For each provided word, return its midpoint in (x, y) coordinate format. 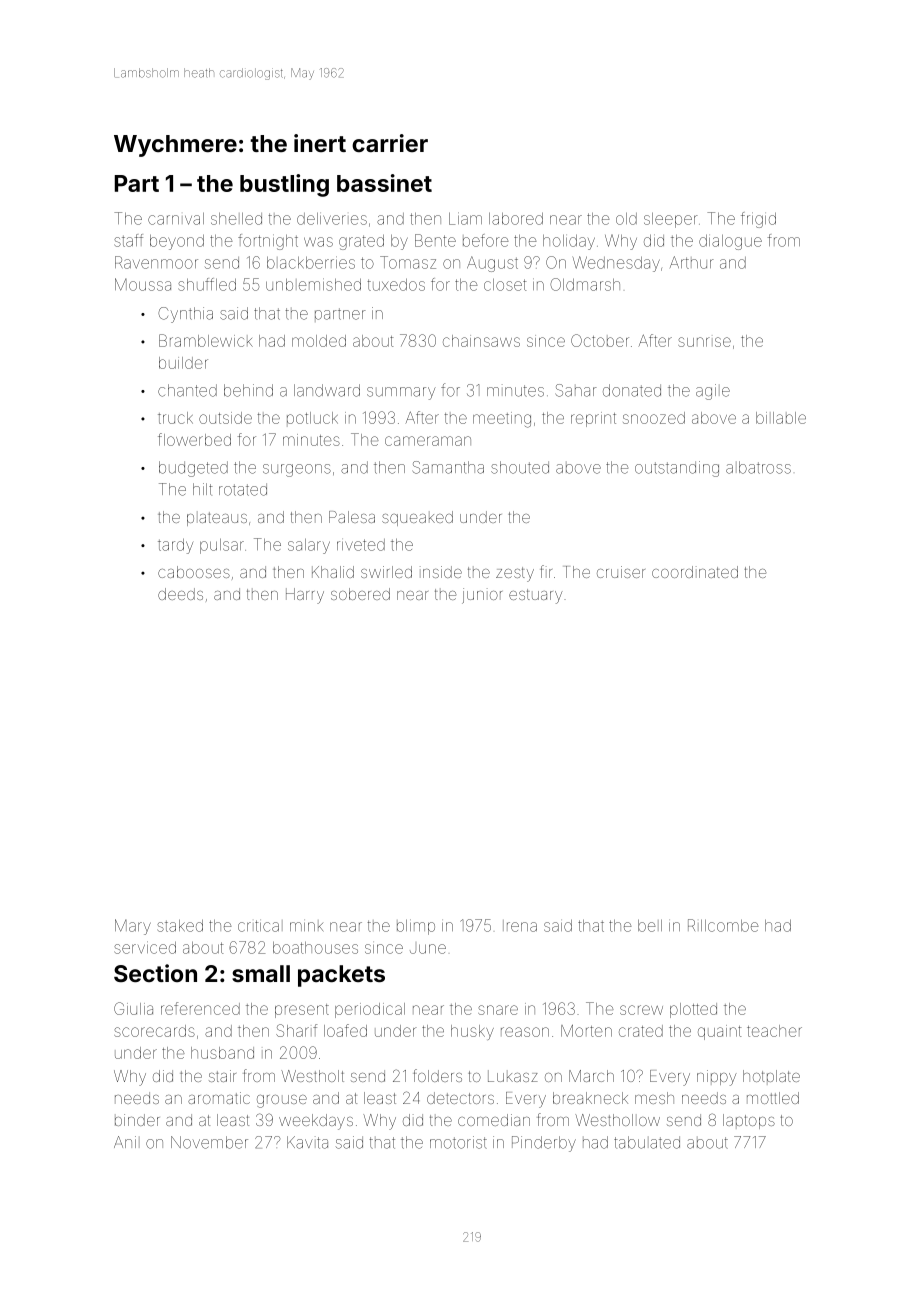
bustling (284, 185)
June (428, 949)
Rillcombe (723, 925)
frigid (758, 220)
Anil (125, 1142)
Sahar (576, 390)
